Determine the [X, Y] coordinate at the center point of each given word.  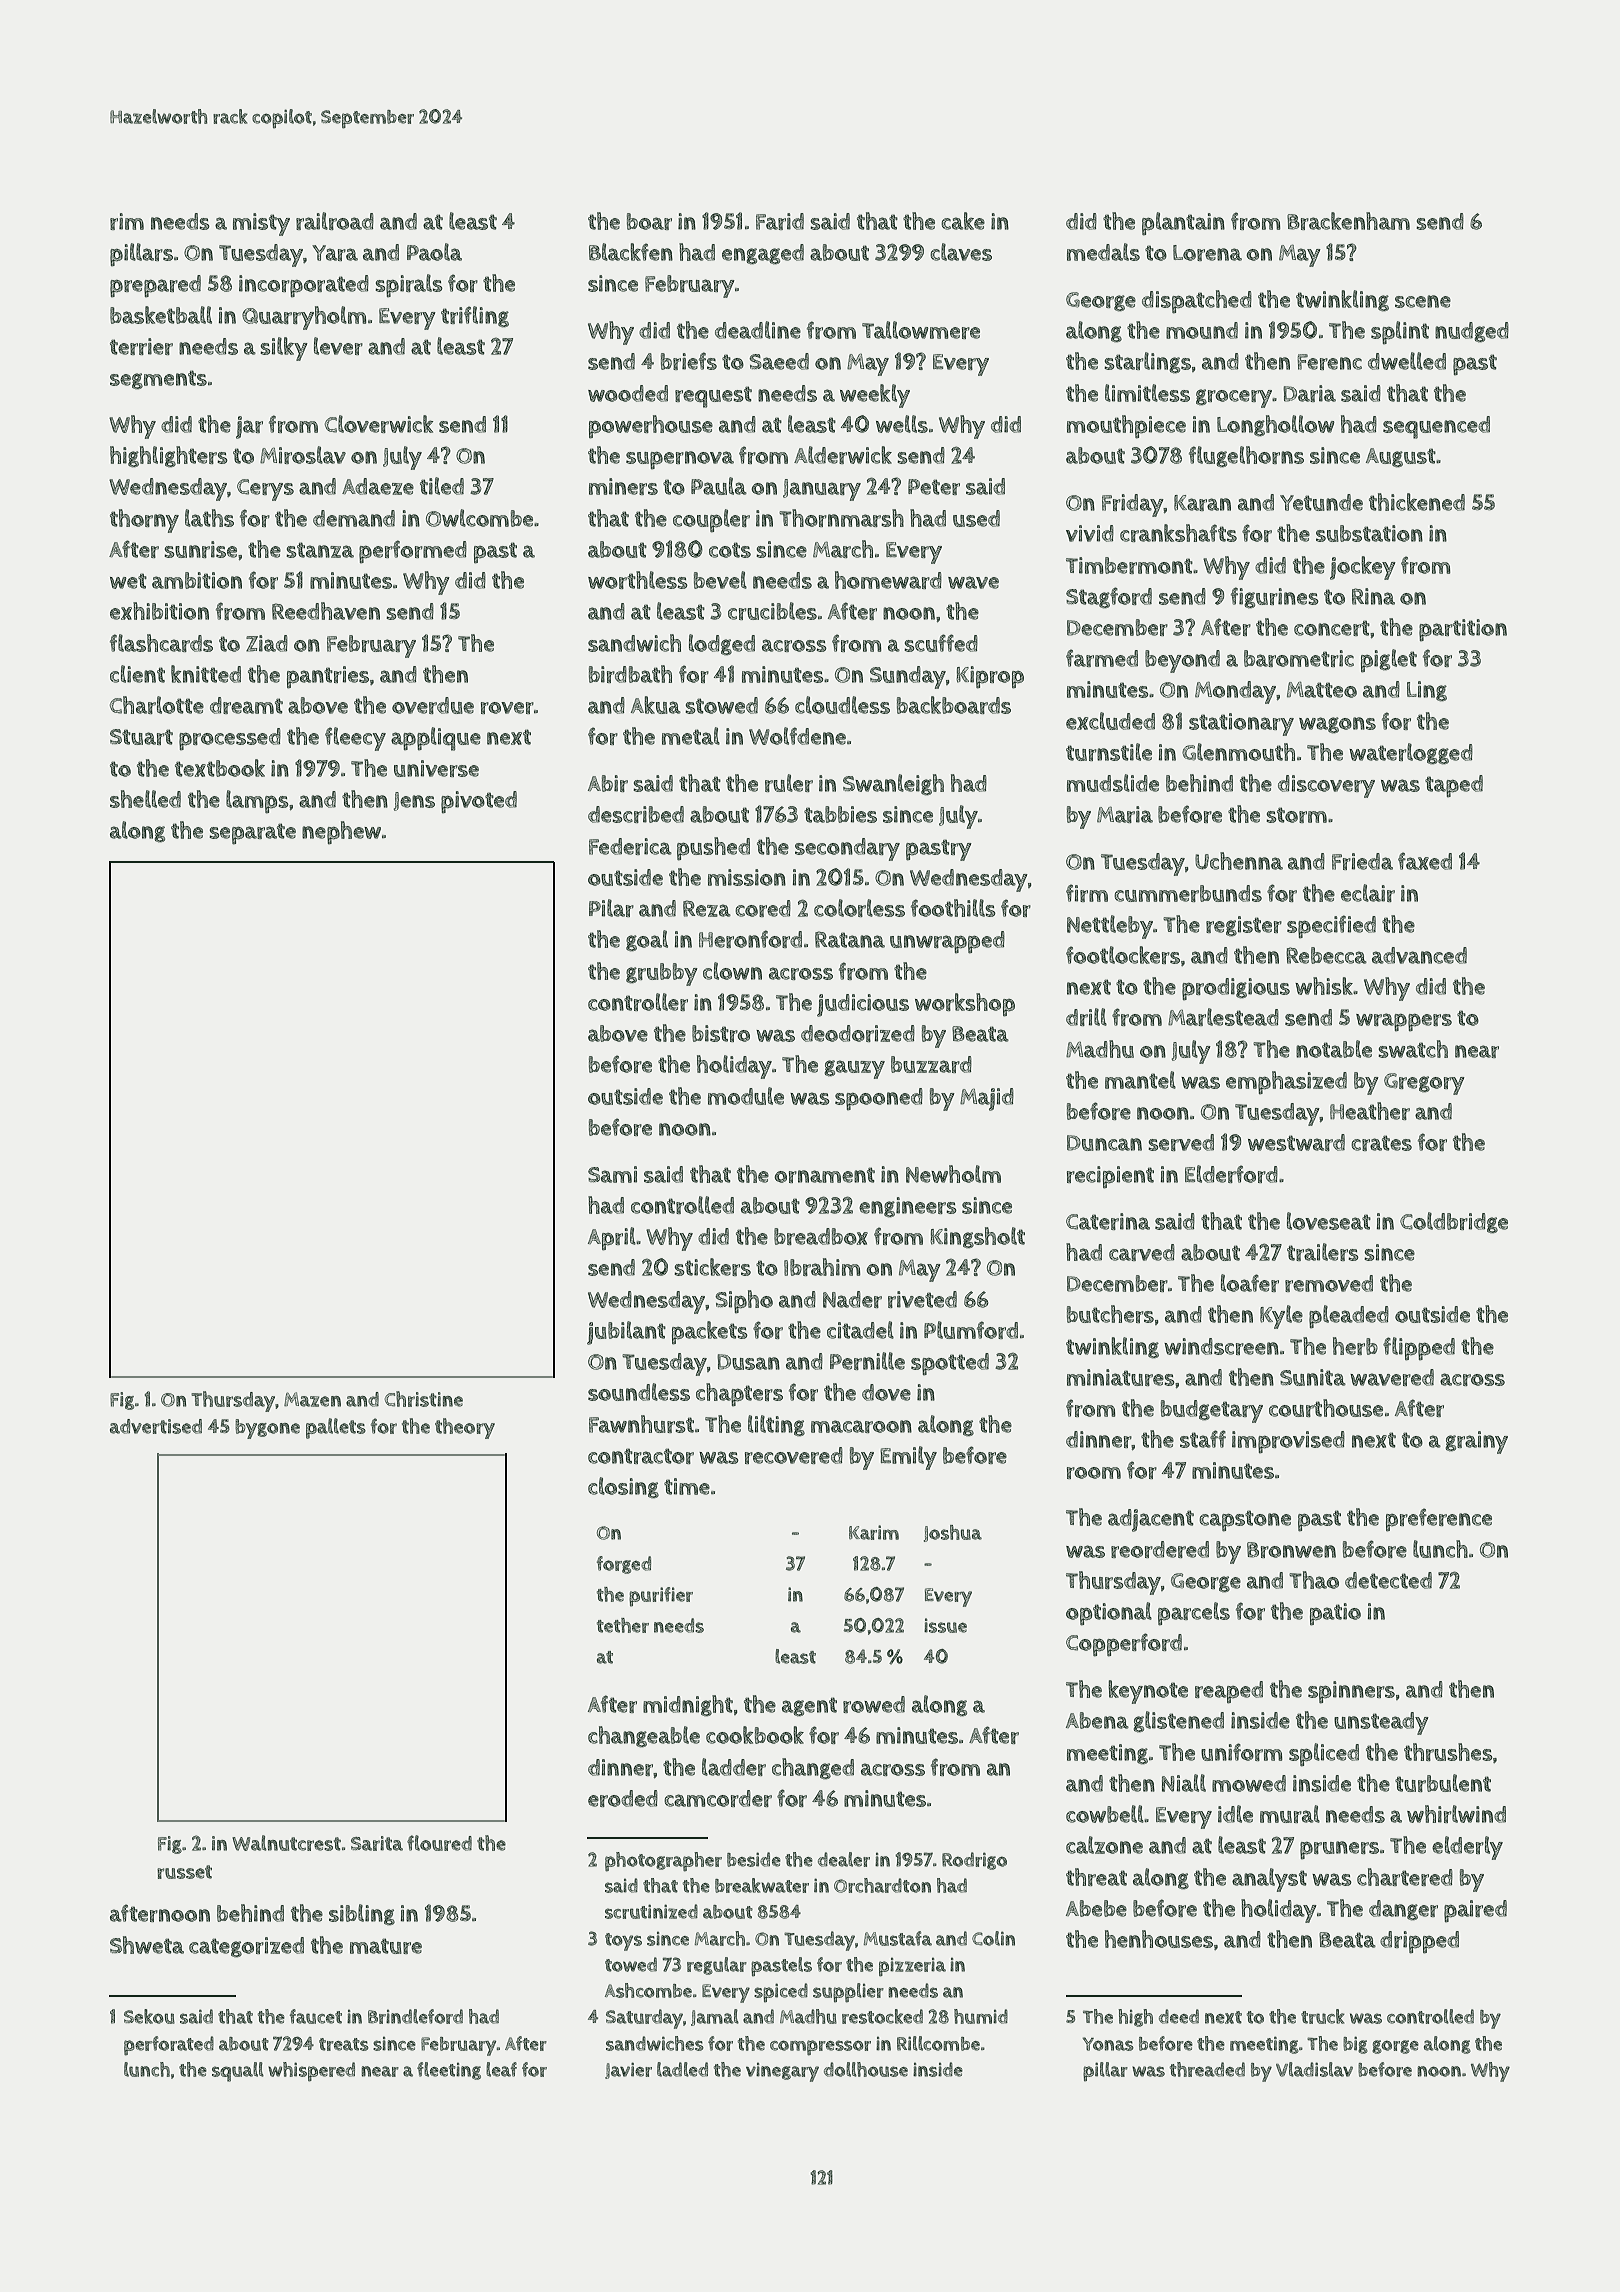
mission [747, 877]
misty [261, 224]
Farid [780, 221]
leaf [501, 2069]
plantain [1183, 224]
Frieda [1362, 861]
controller [638, 1002]
